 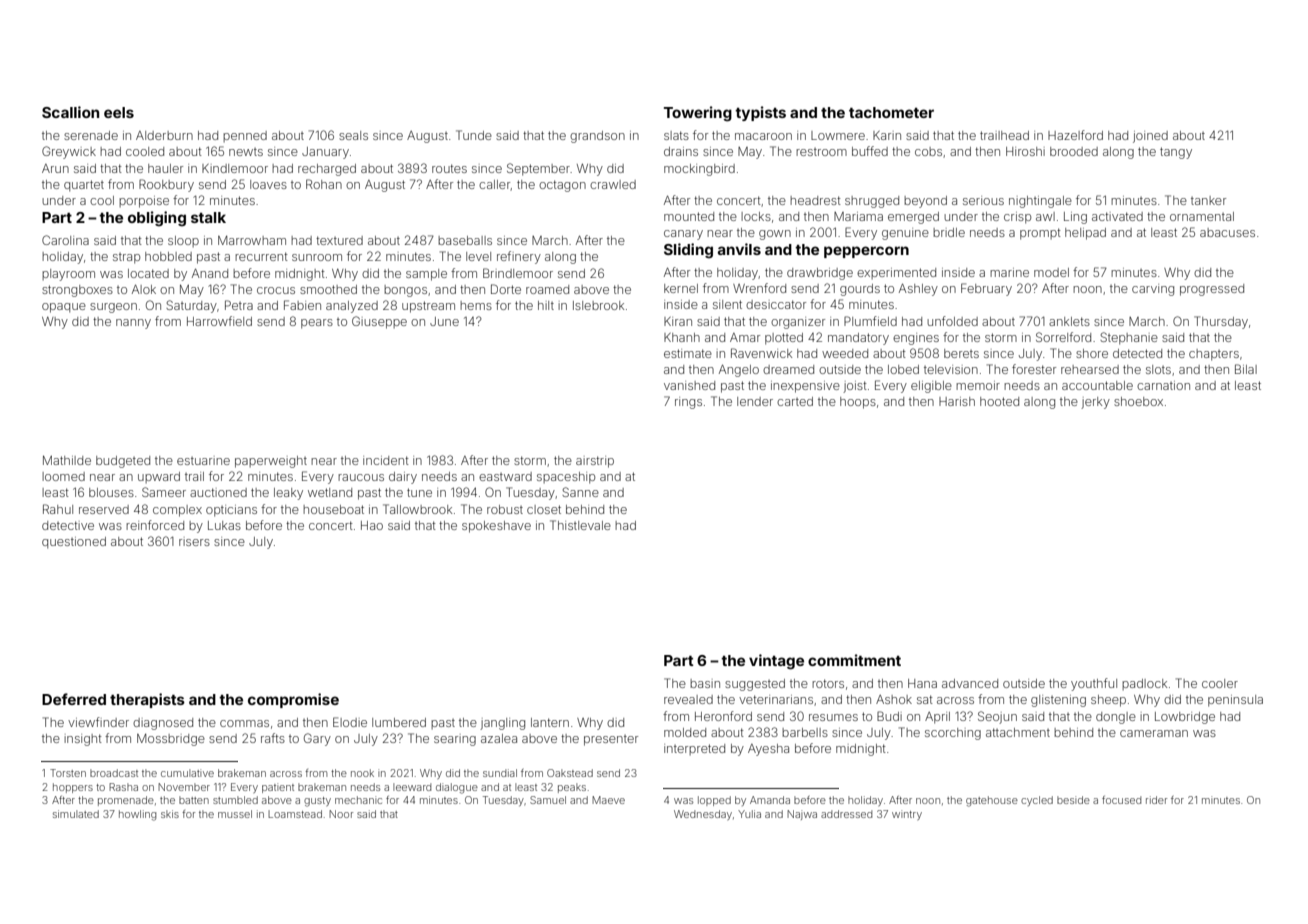 What do you see at coordinates (386, 460) in the page?
I see `incident` at bounding box center [386, 460].
